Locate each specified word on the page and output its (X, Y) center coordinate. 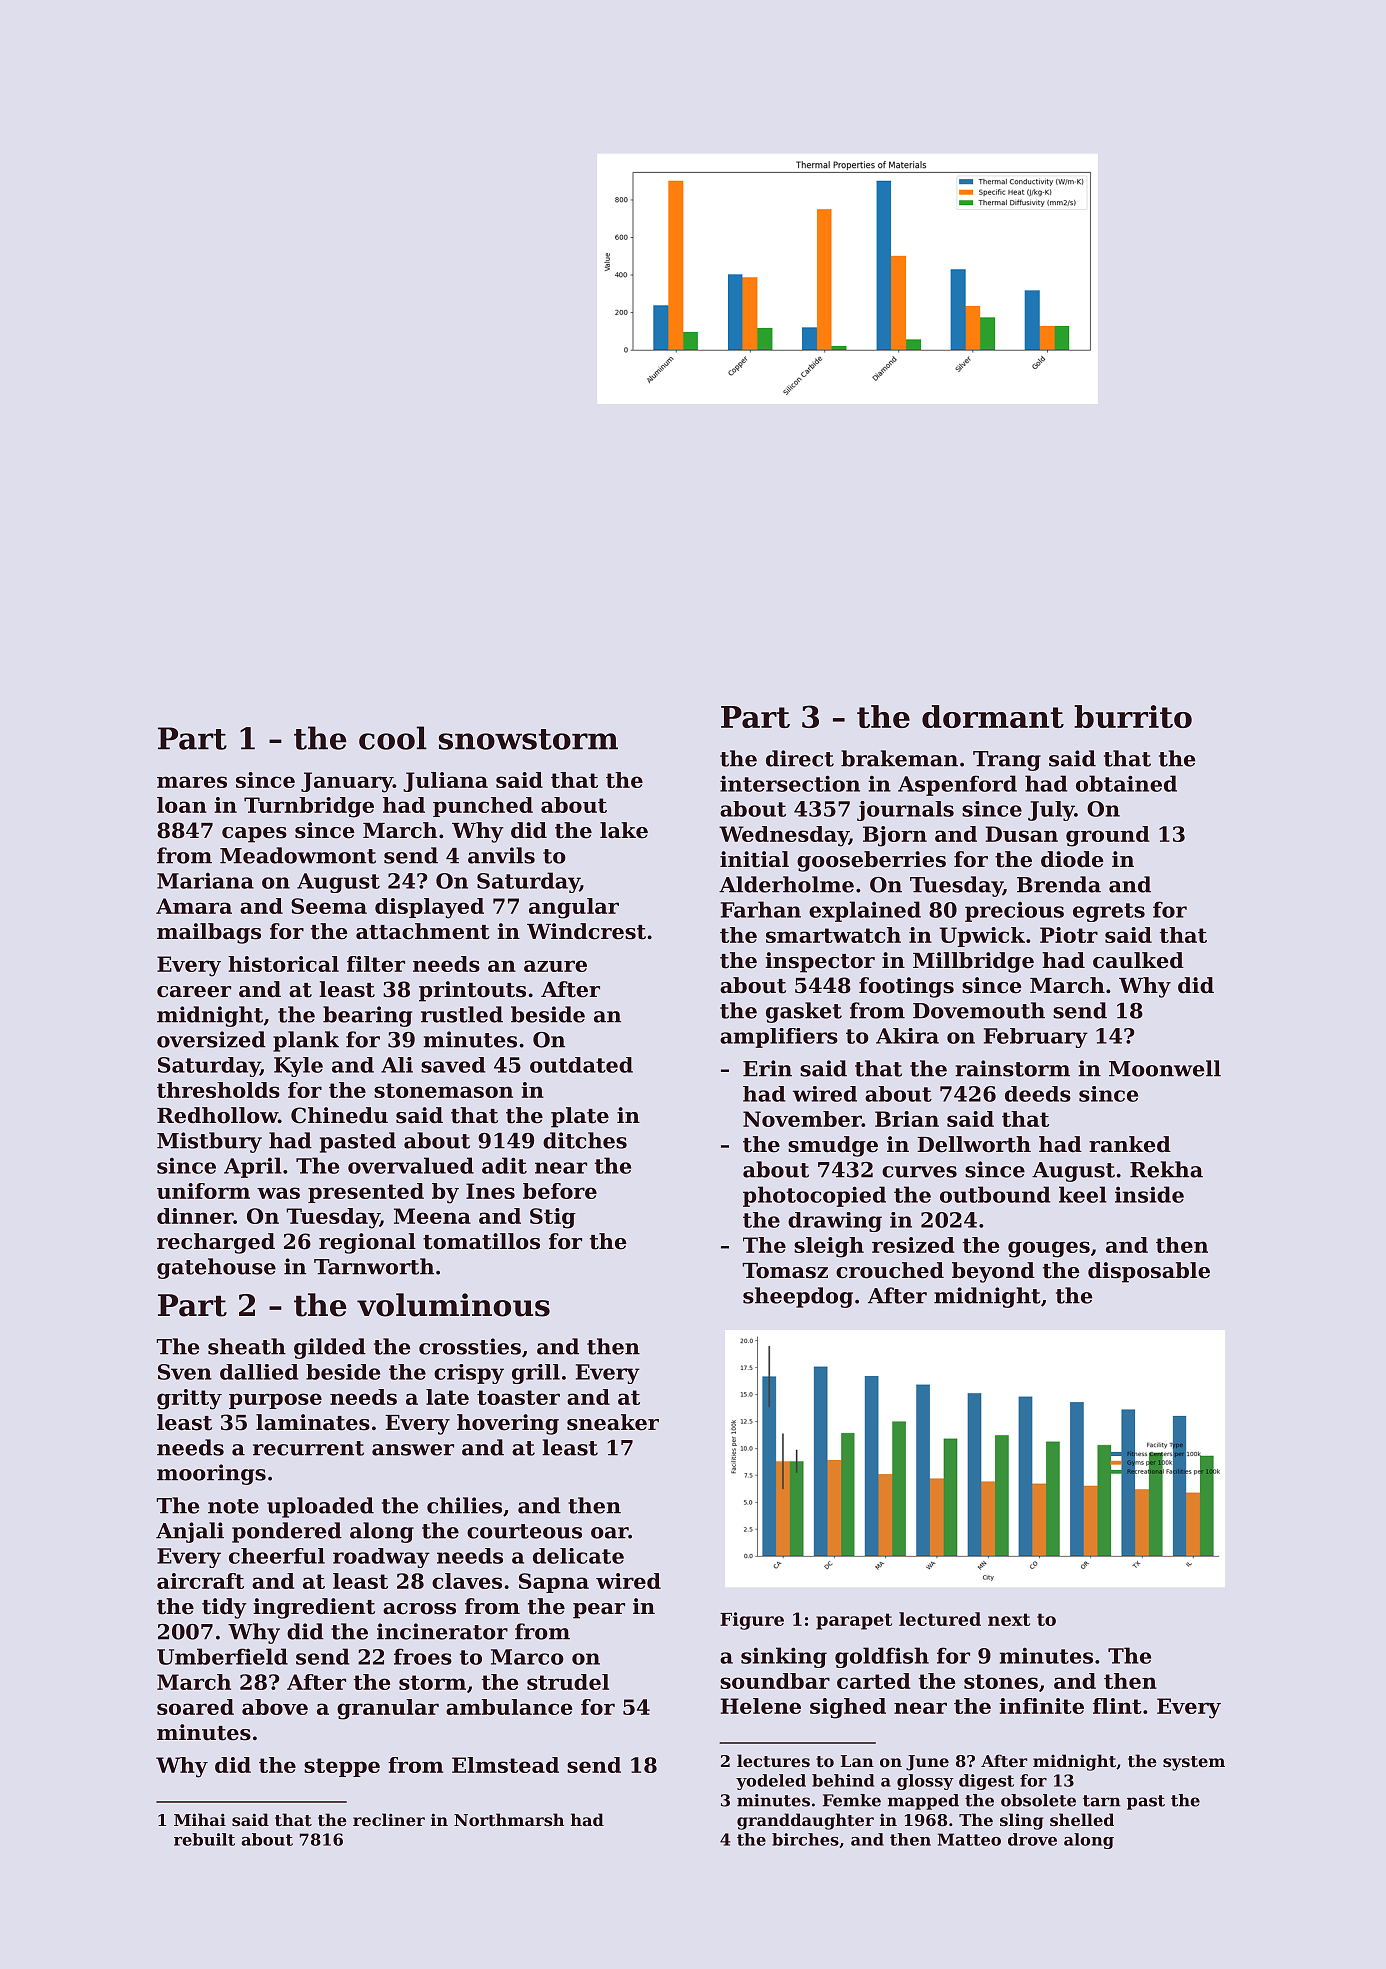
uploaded (320, 1507)
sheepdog (798, 1297)
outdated (581, 1065)
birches (805, 1839)
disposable (1149, 1272)
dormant (993, 716)
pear (599, 1611)
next (1009, 1619)
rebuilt (204, 1839)
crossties (470, 1346)
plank (306, 1041)
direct (800, 758)
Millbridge (973, 962)
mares (192, 782)
